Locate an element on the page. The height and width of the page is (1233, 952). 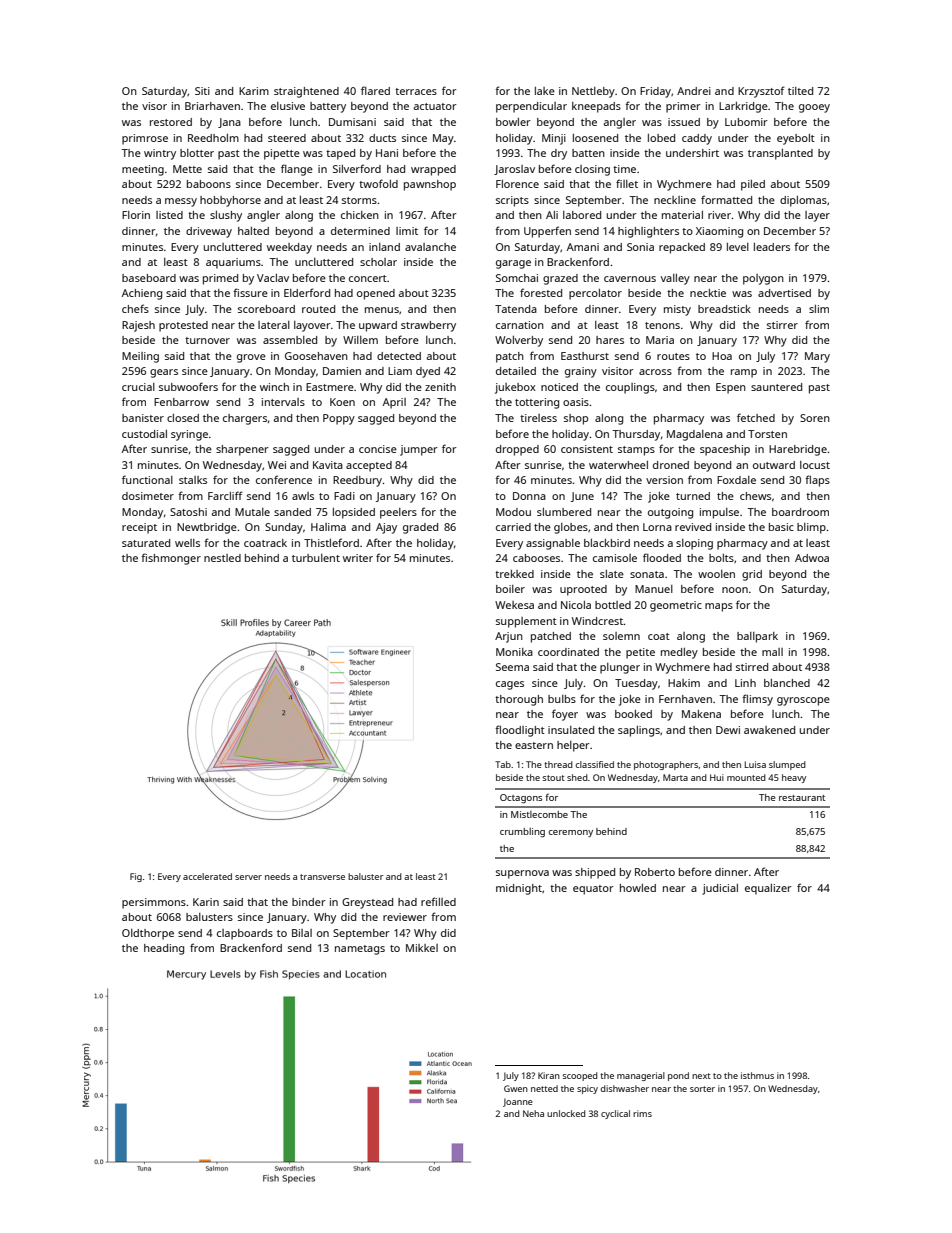
bowler is located at coordinates (513, 122).
